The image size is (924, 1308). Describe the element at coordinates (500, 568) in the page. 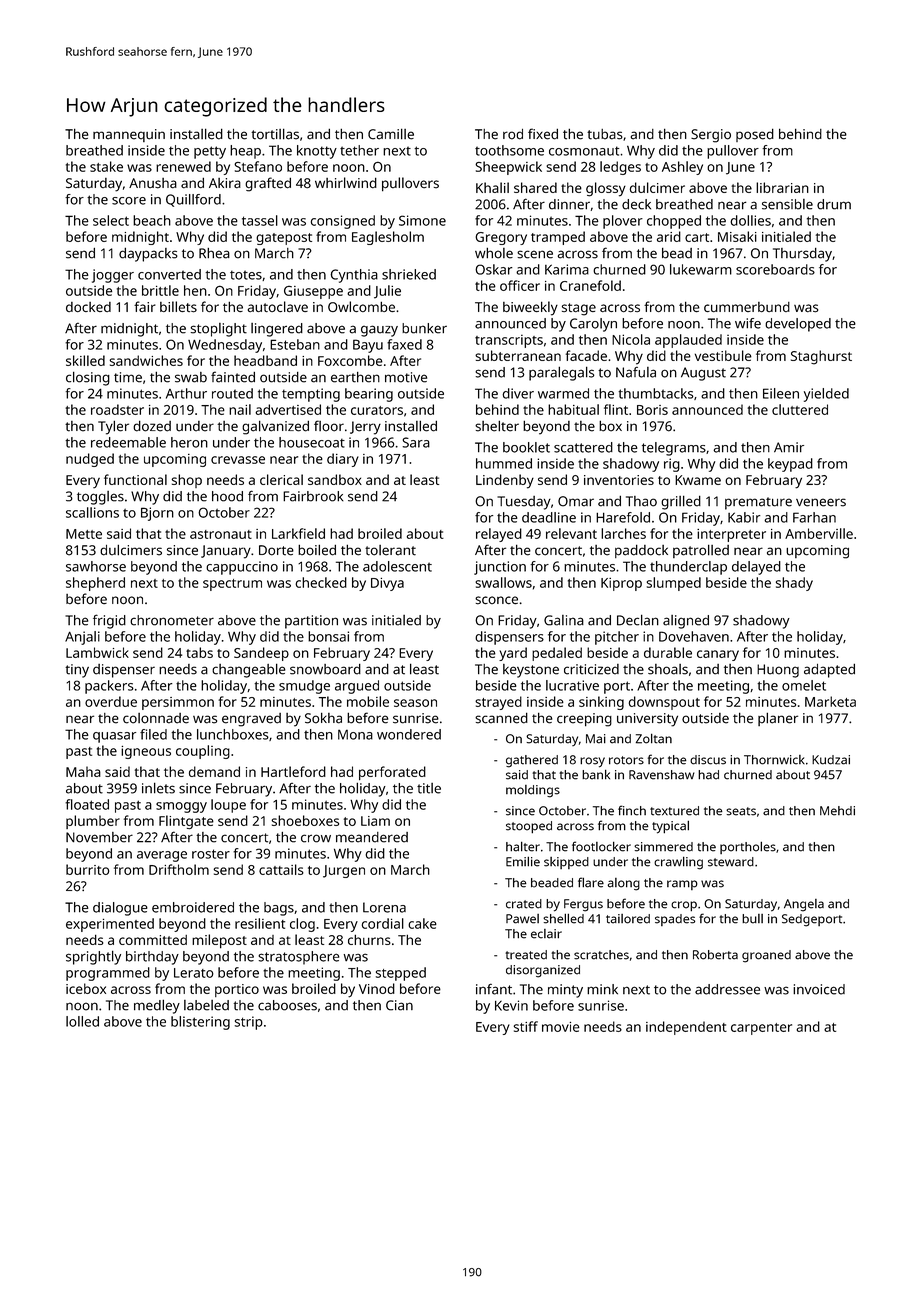

I see `junction` at that location.
